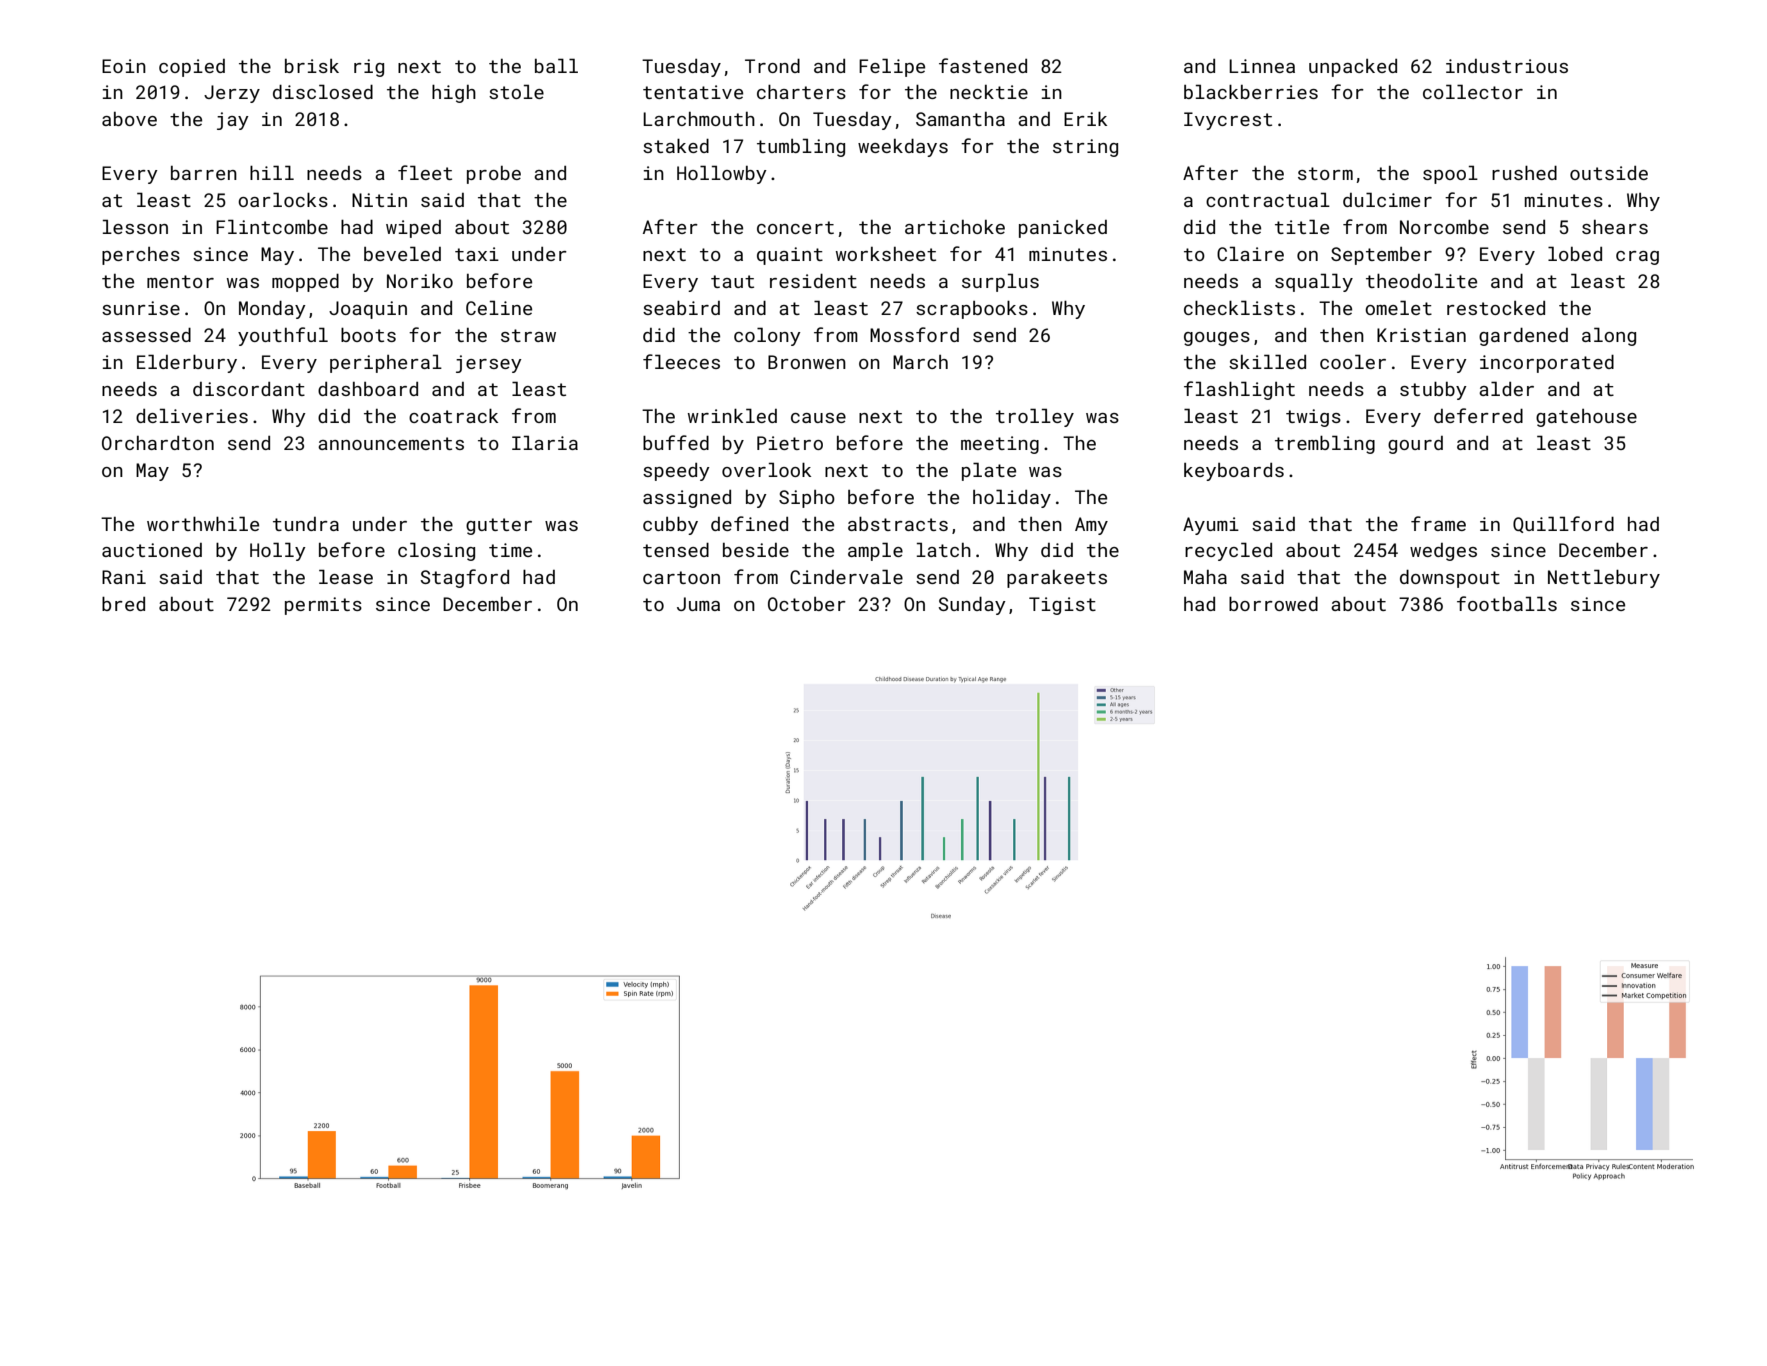  I want to click on staked, so click(676, 145).
